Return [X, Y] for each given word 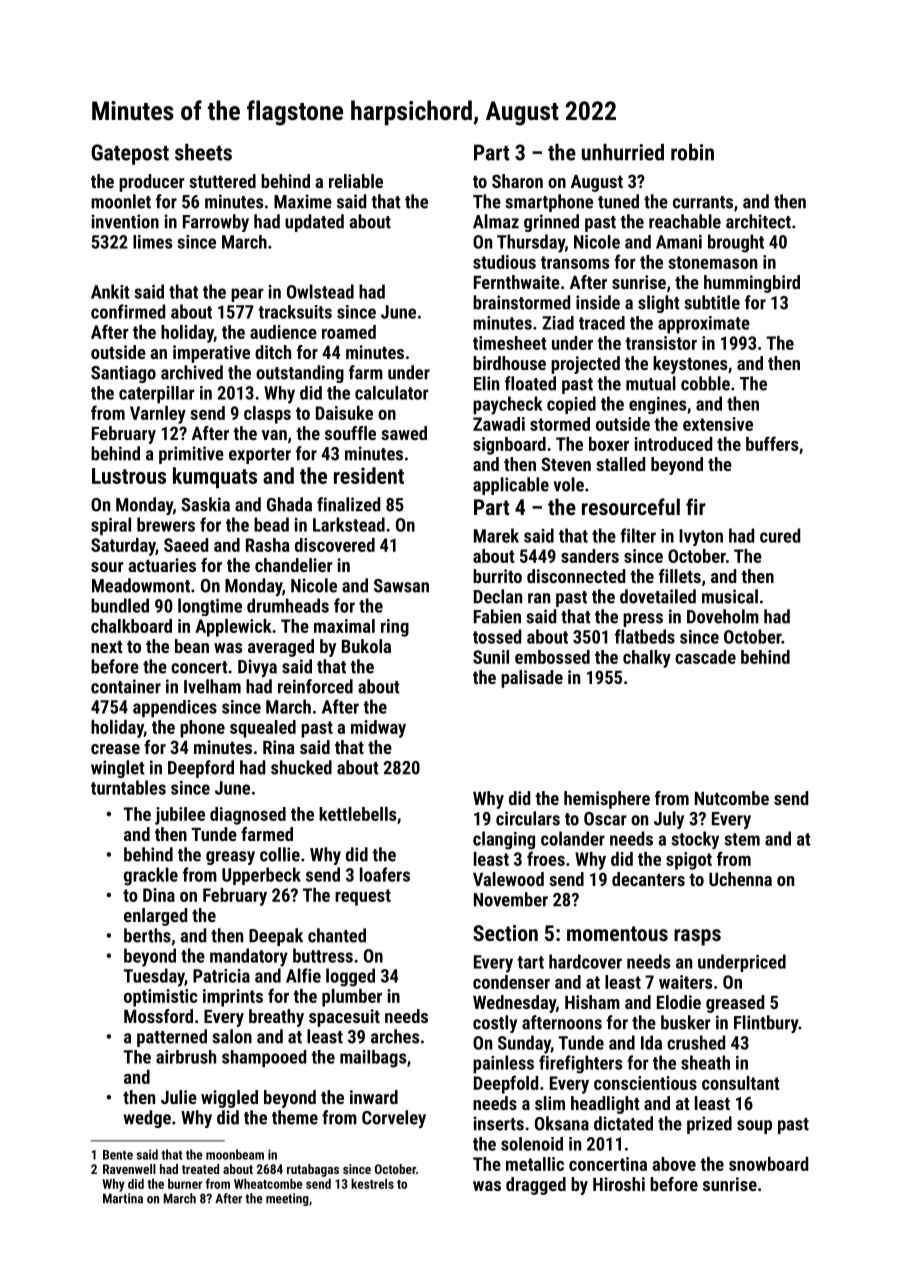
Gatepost [130, 154]
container [126, 686]
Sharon [517, 181]
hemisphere [607, 800]
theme [295, 1117]
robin [692, 152]
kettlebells [357, 814]
